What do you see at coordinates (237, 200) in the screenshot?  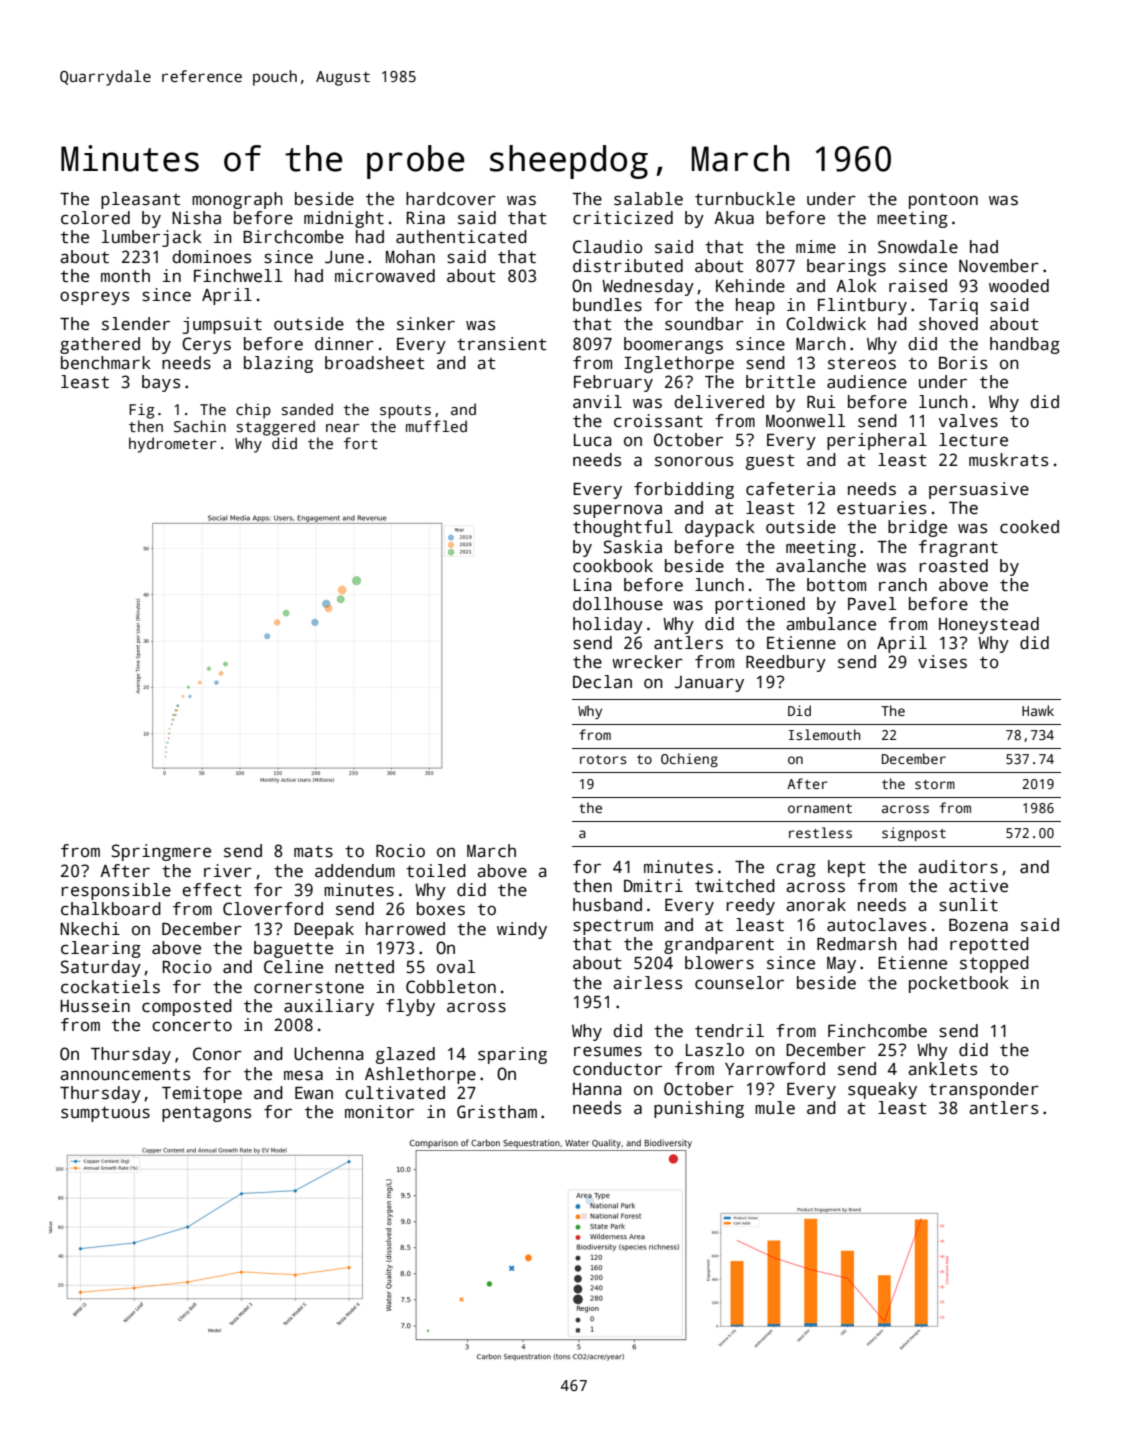 I see `monograph` at bounding box center [237, 200].
